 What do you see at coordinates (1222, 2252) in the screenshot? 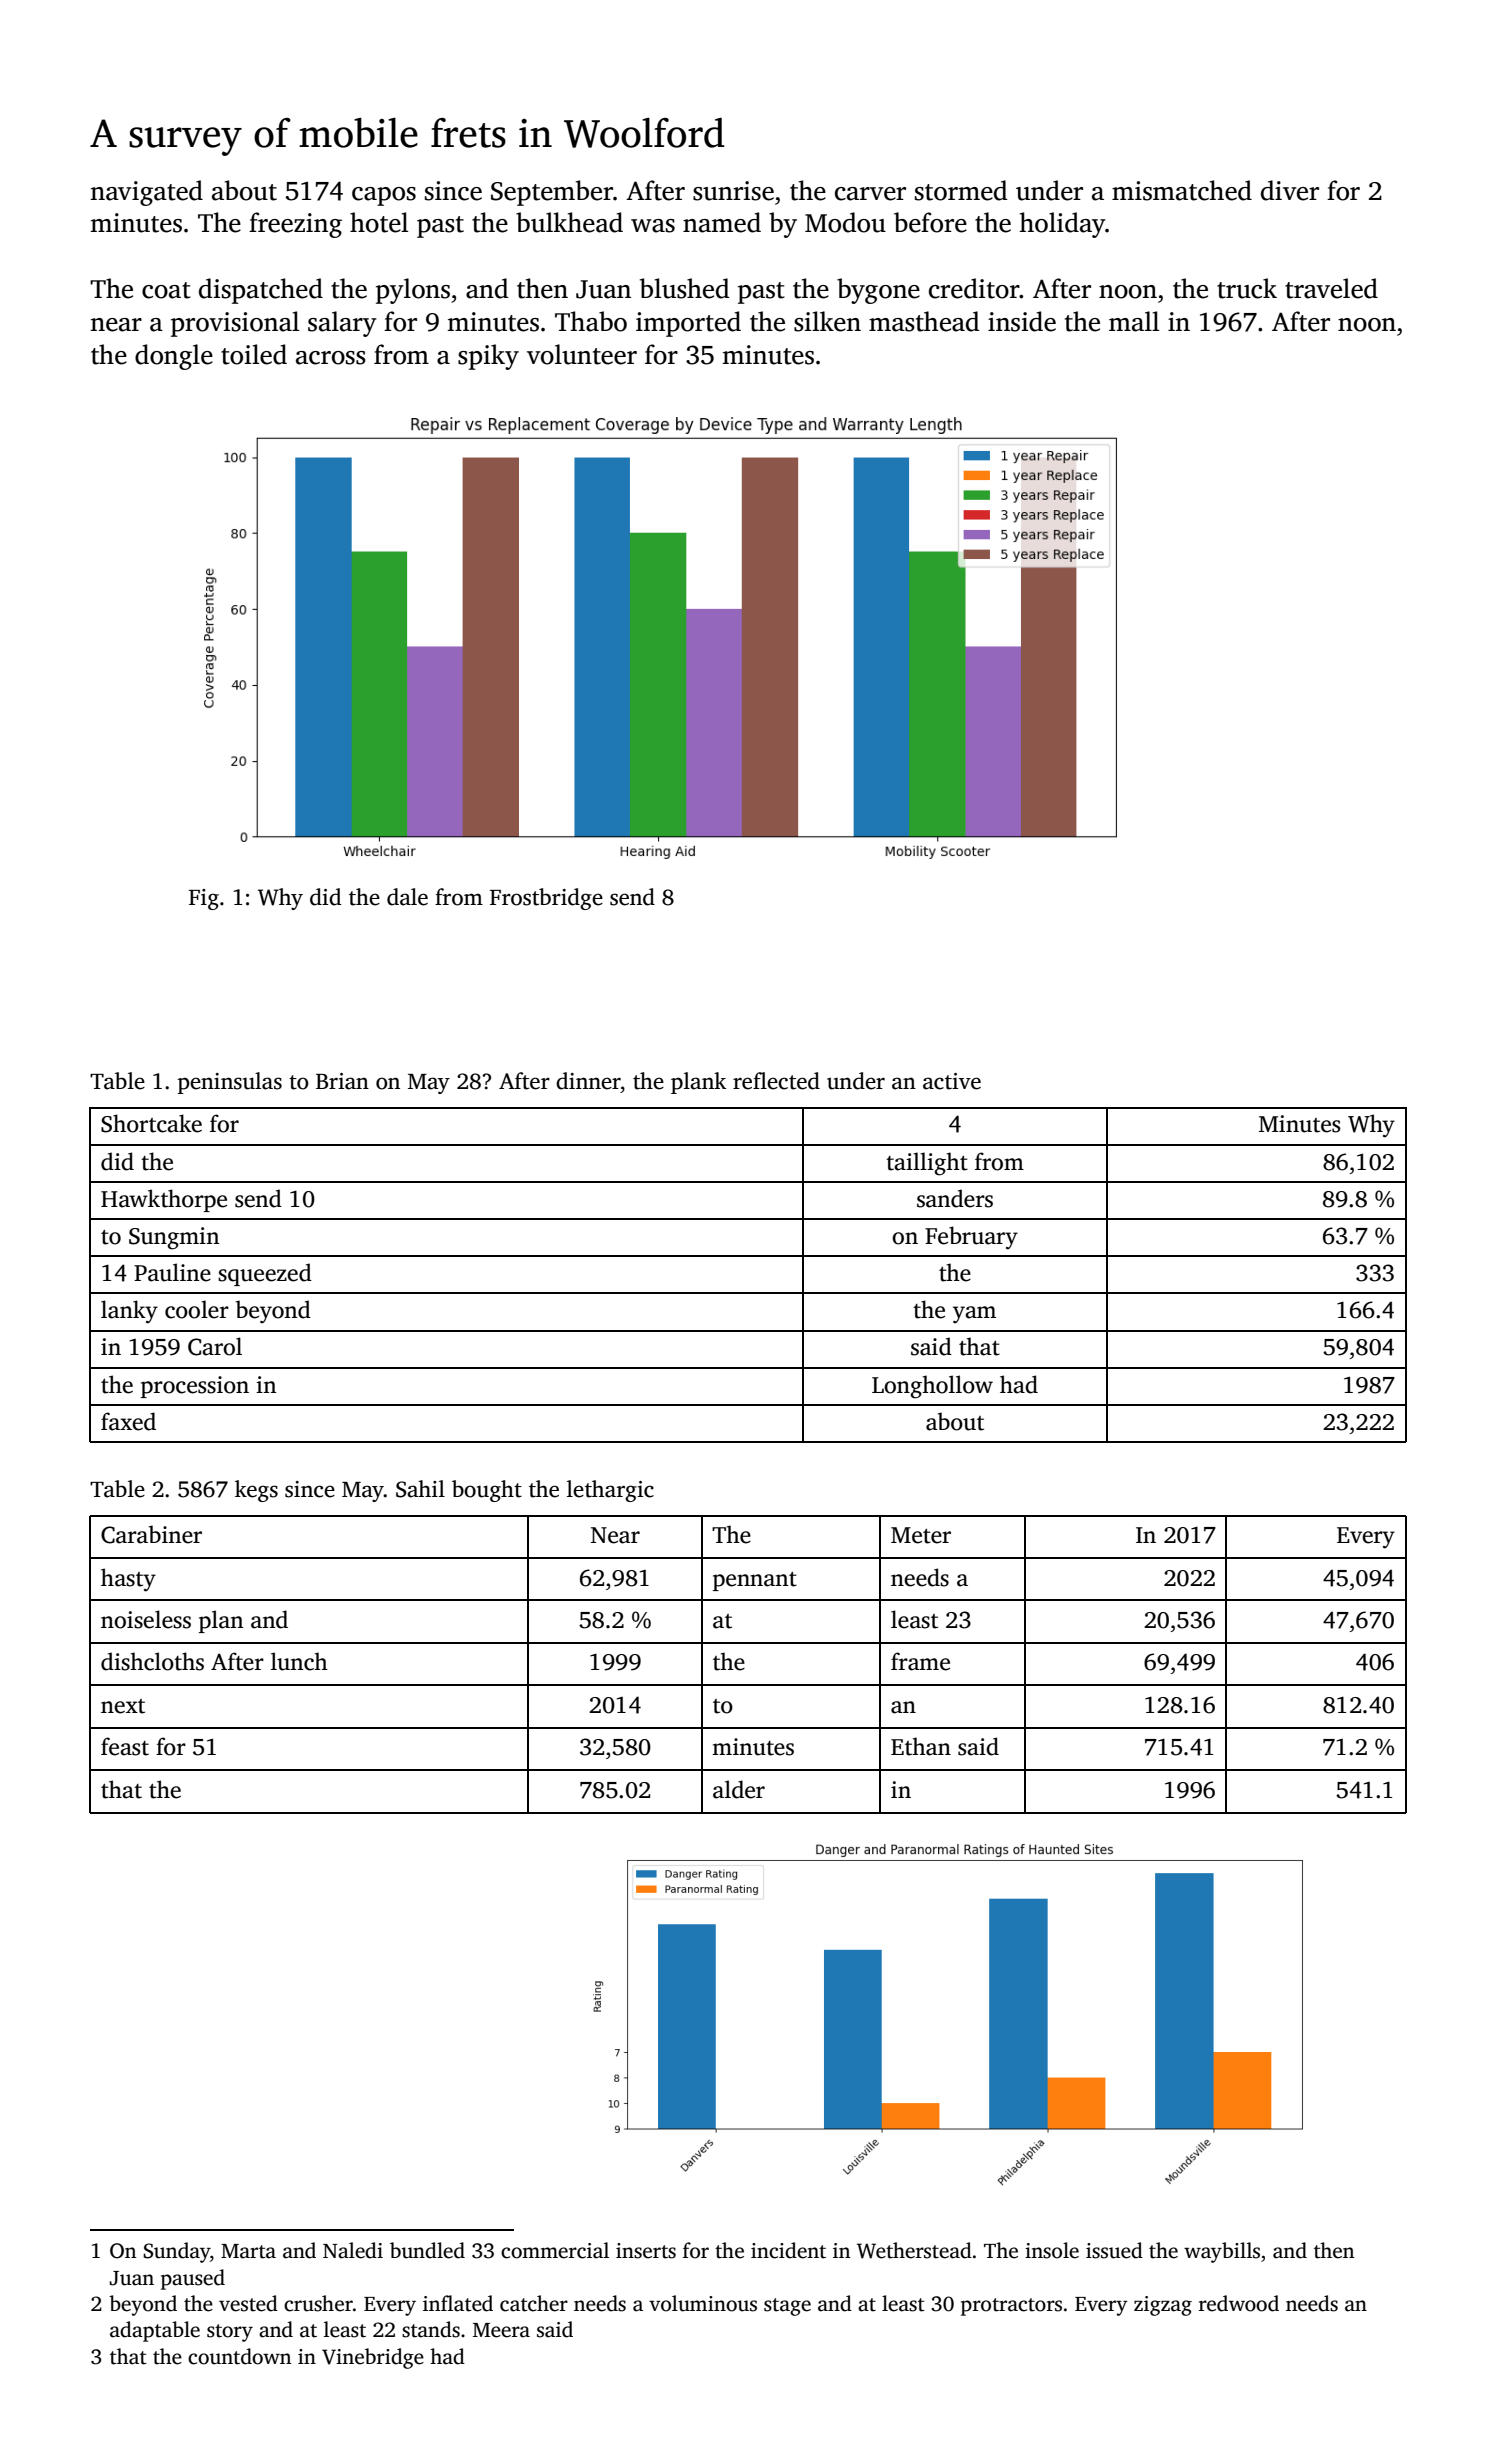
I see `waybills` at bounding box center [1222, 2252].
